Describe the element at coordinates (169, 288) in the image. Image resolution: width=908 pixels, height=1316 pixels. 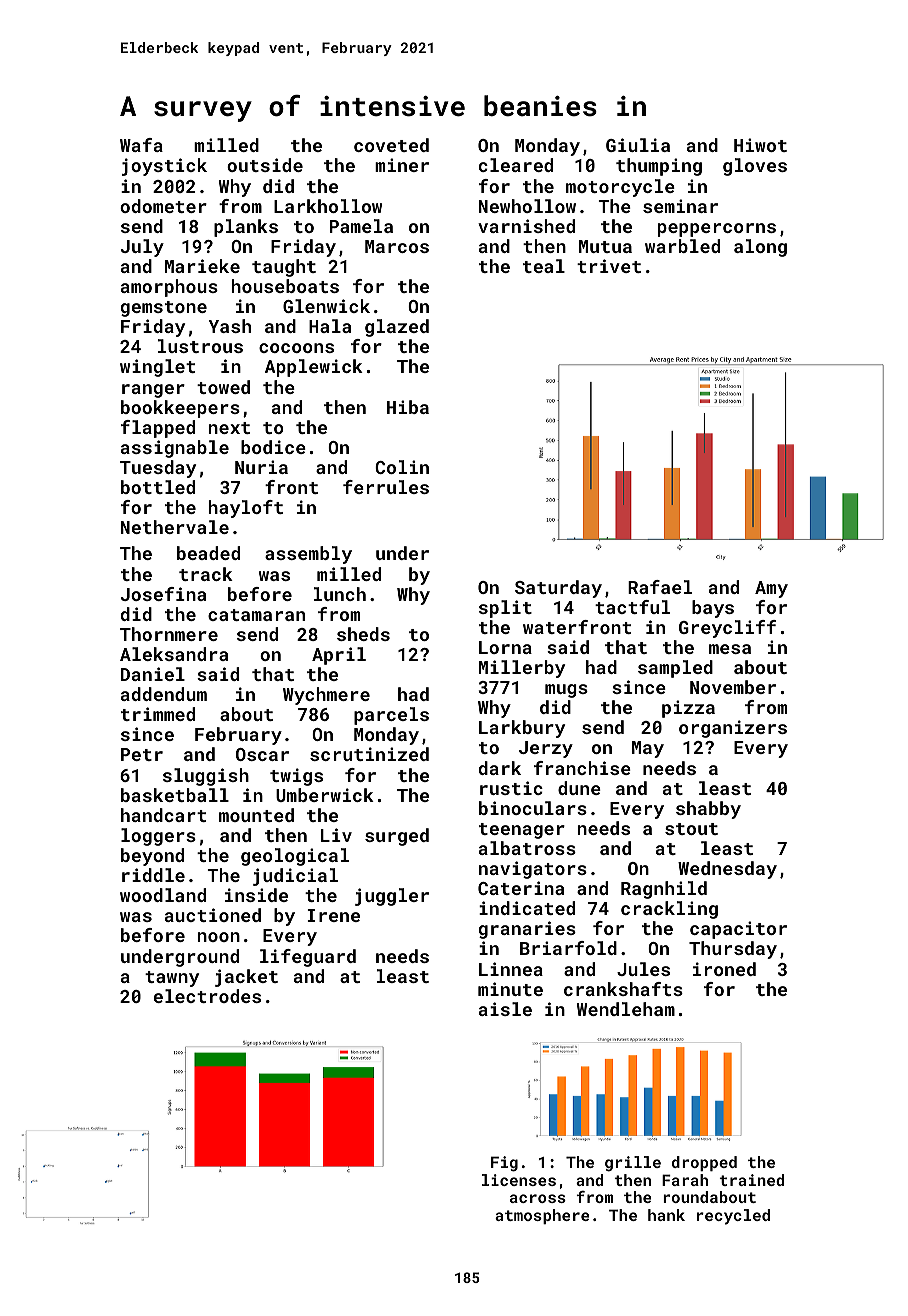
I see `amorphous` at that location.
